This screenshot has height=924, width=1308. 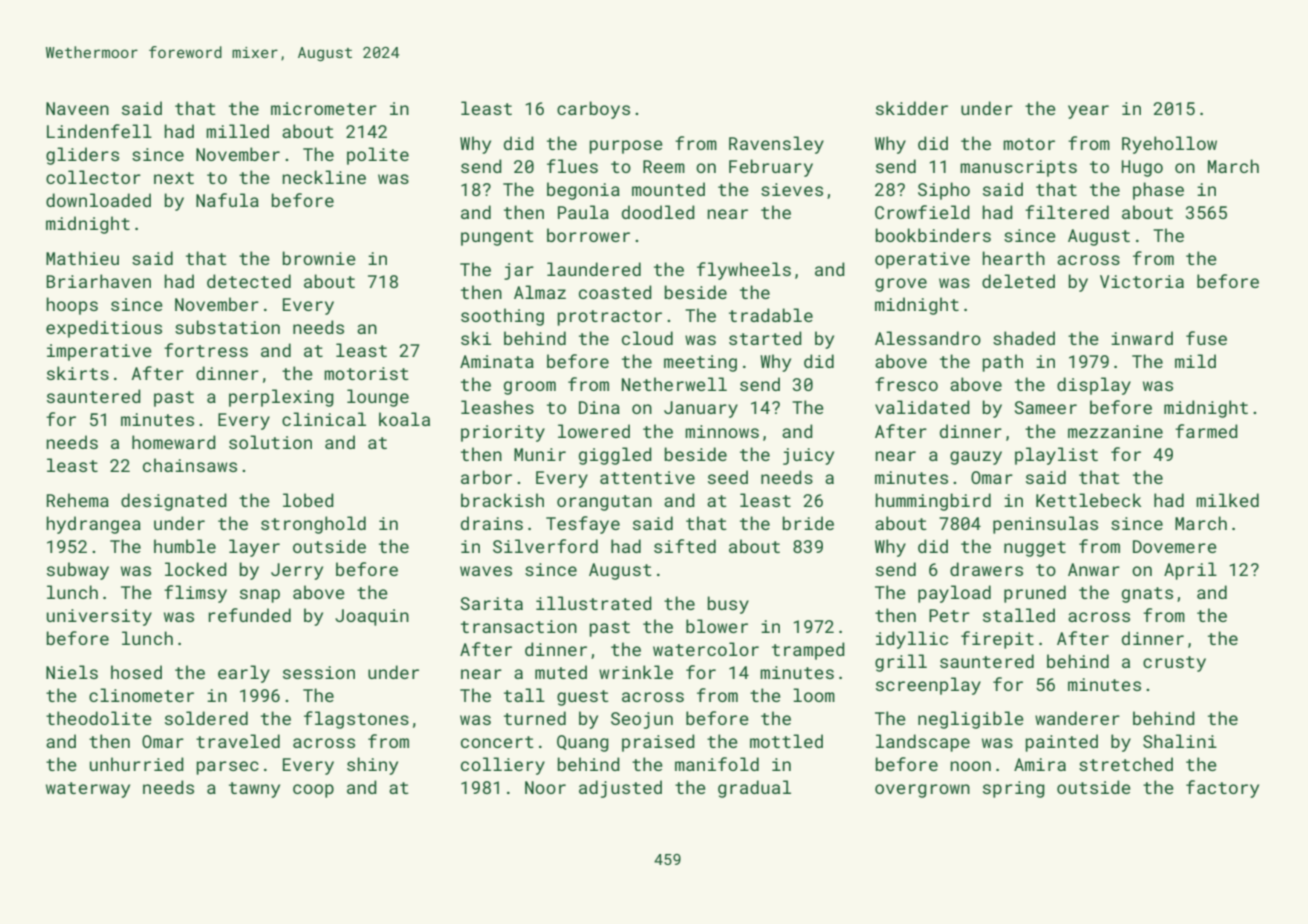 I want to click on micrometer, so click(x=324, y=108).
